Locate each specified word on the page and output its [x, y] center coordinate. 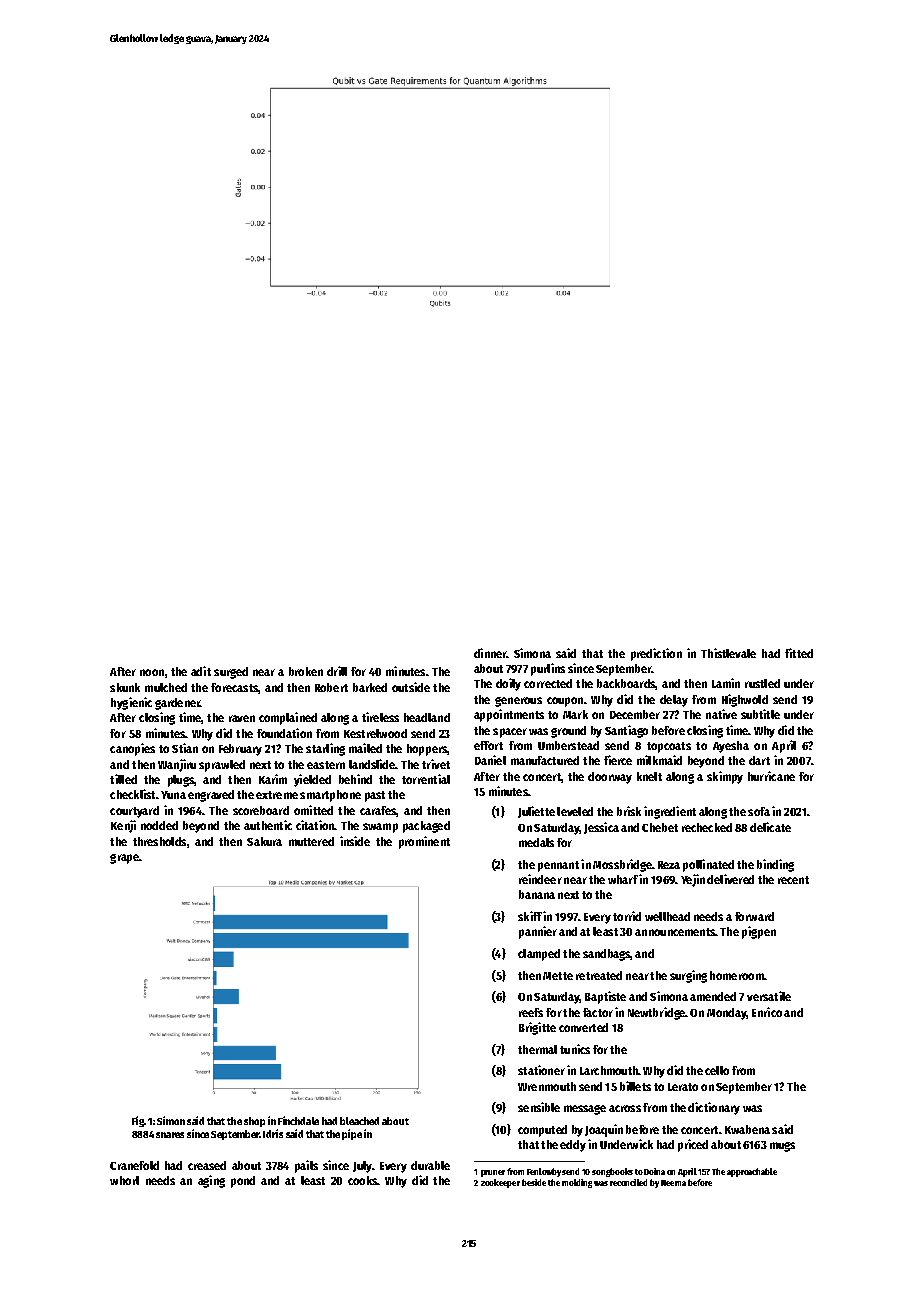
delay [674, 701]
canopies [132, 749]
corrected [548, 683]
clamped [539, 955]
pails [306, 1166]
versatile [769, 996]
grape [124, 859]
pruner [493, 1173]
